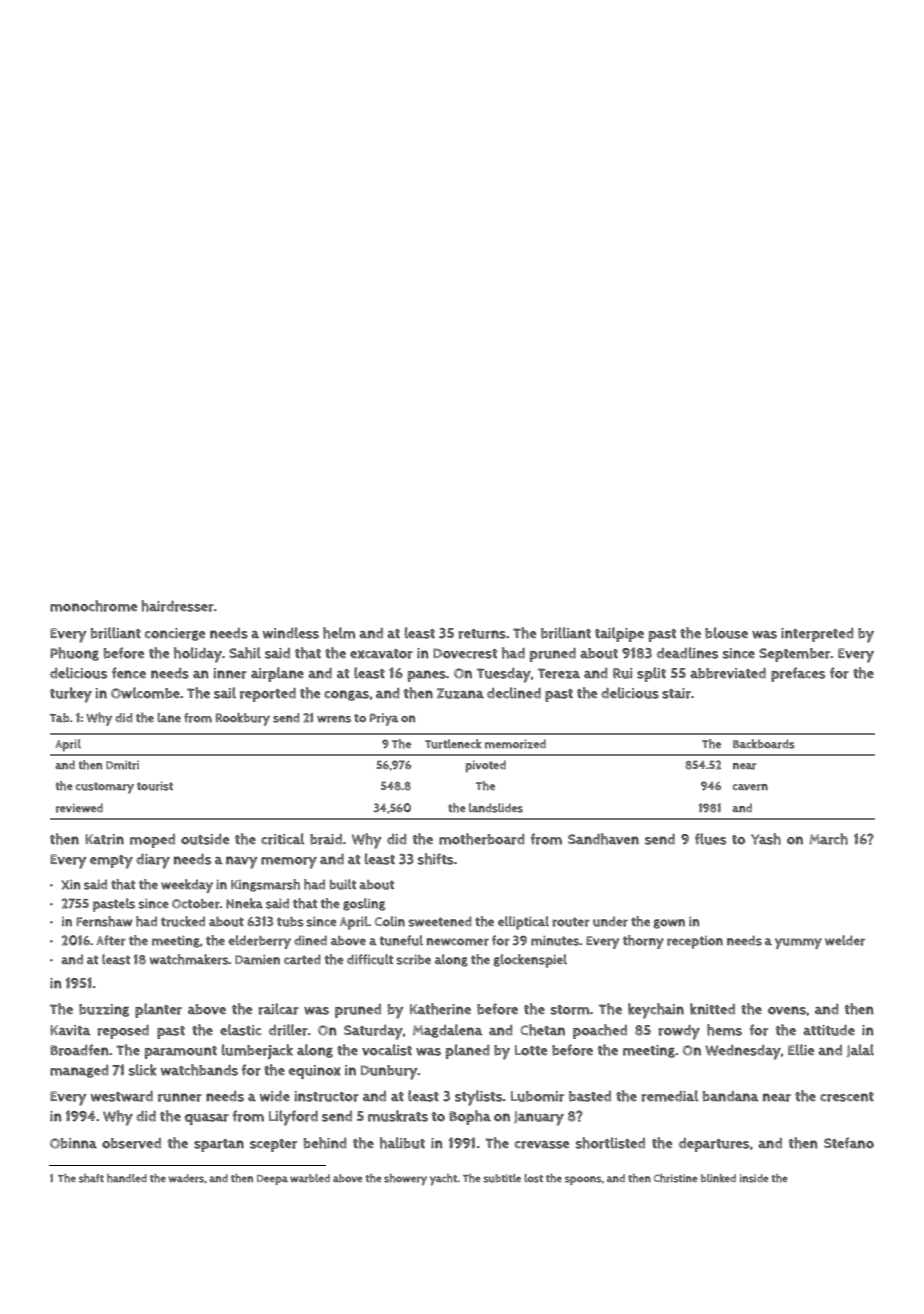 This screenshot has height=1314, width=924. I want to click on Ellie, so click(801, 1050).
